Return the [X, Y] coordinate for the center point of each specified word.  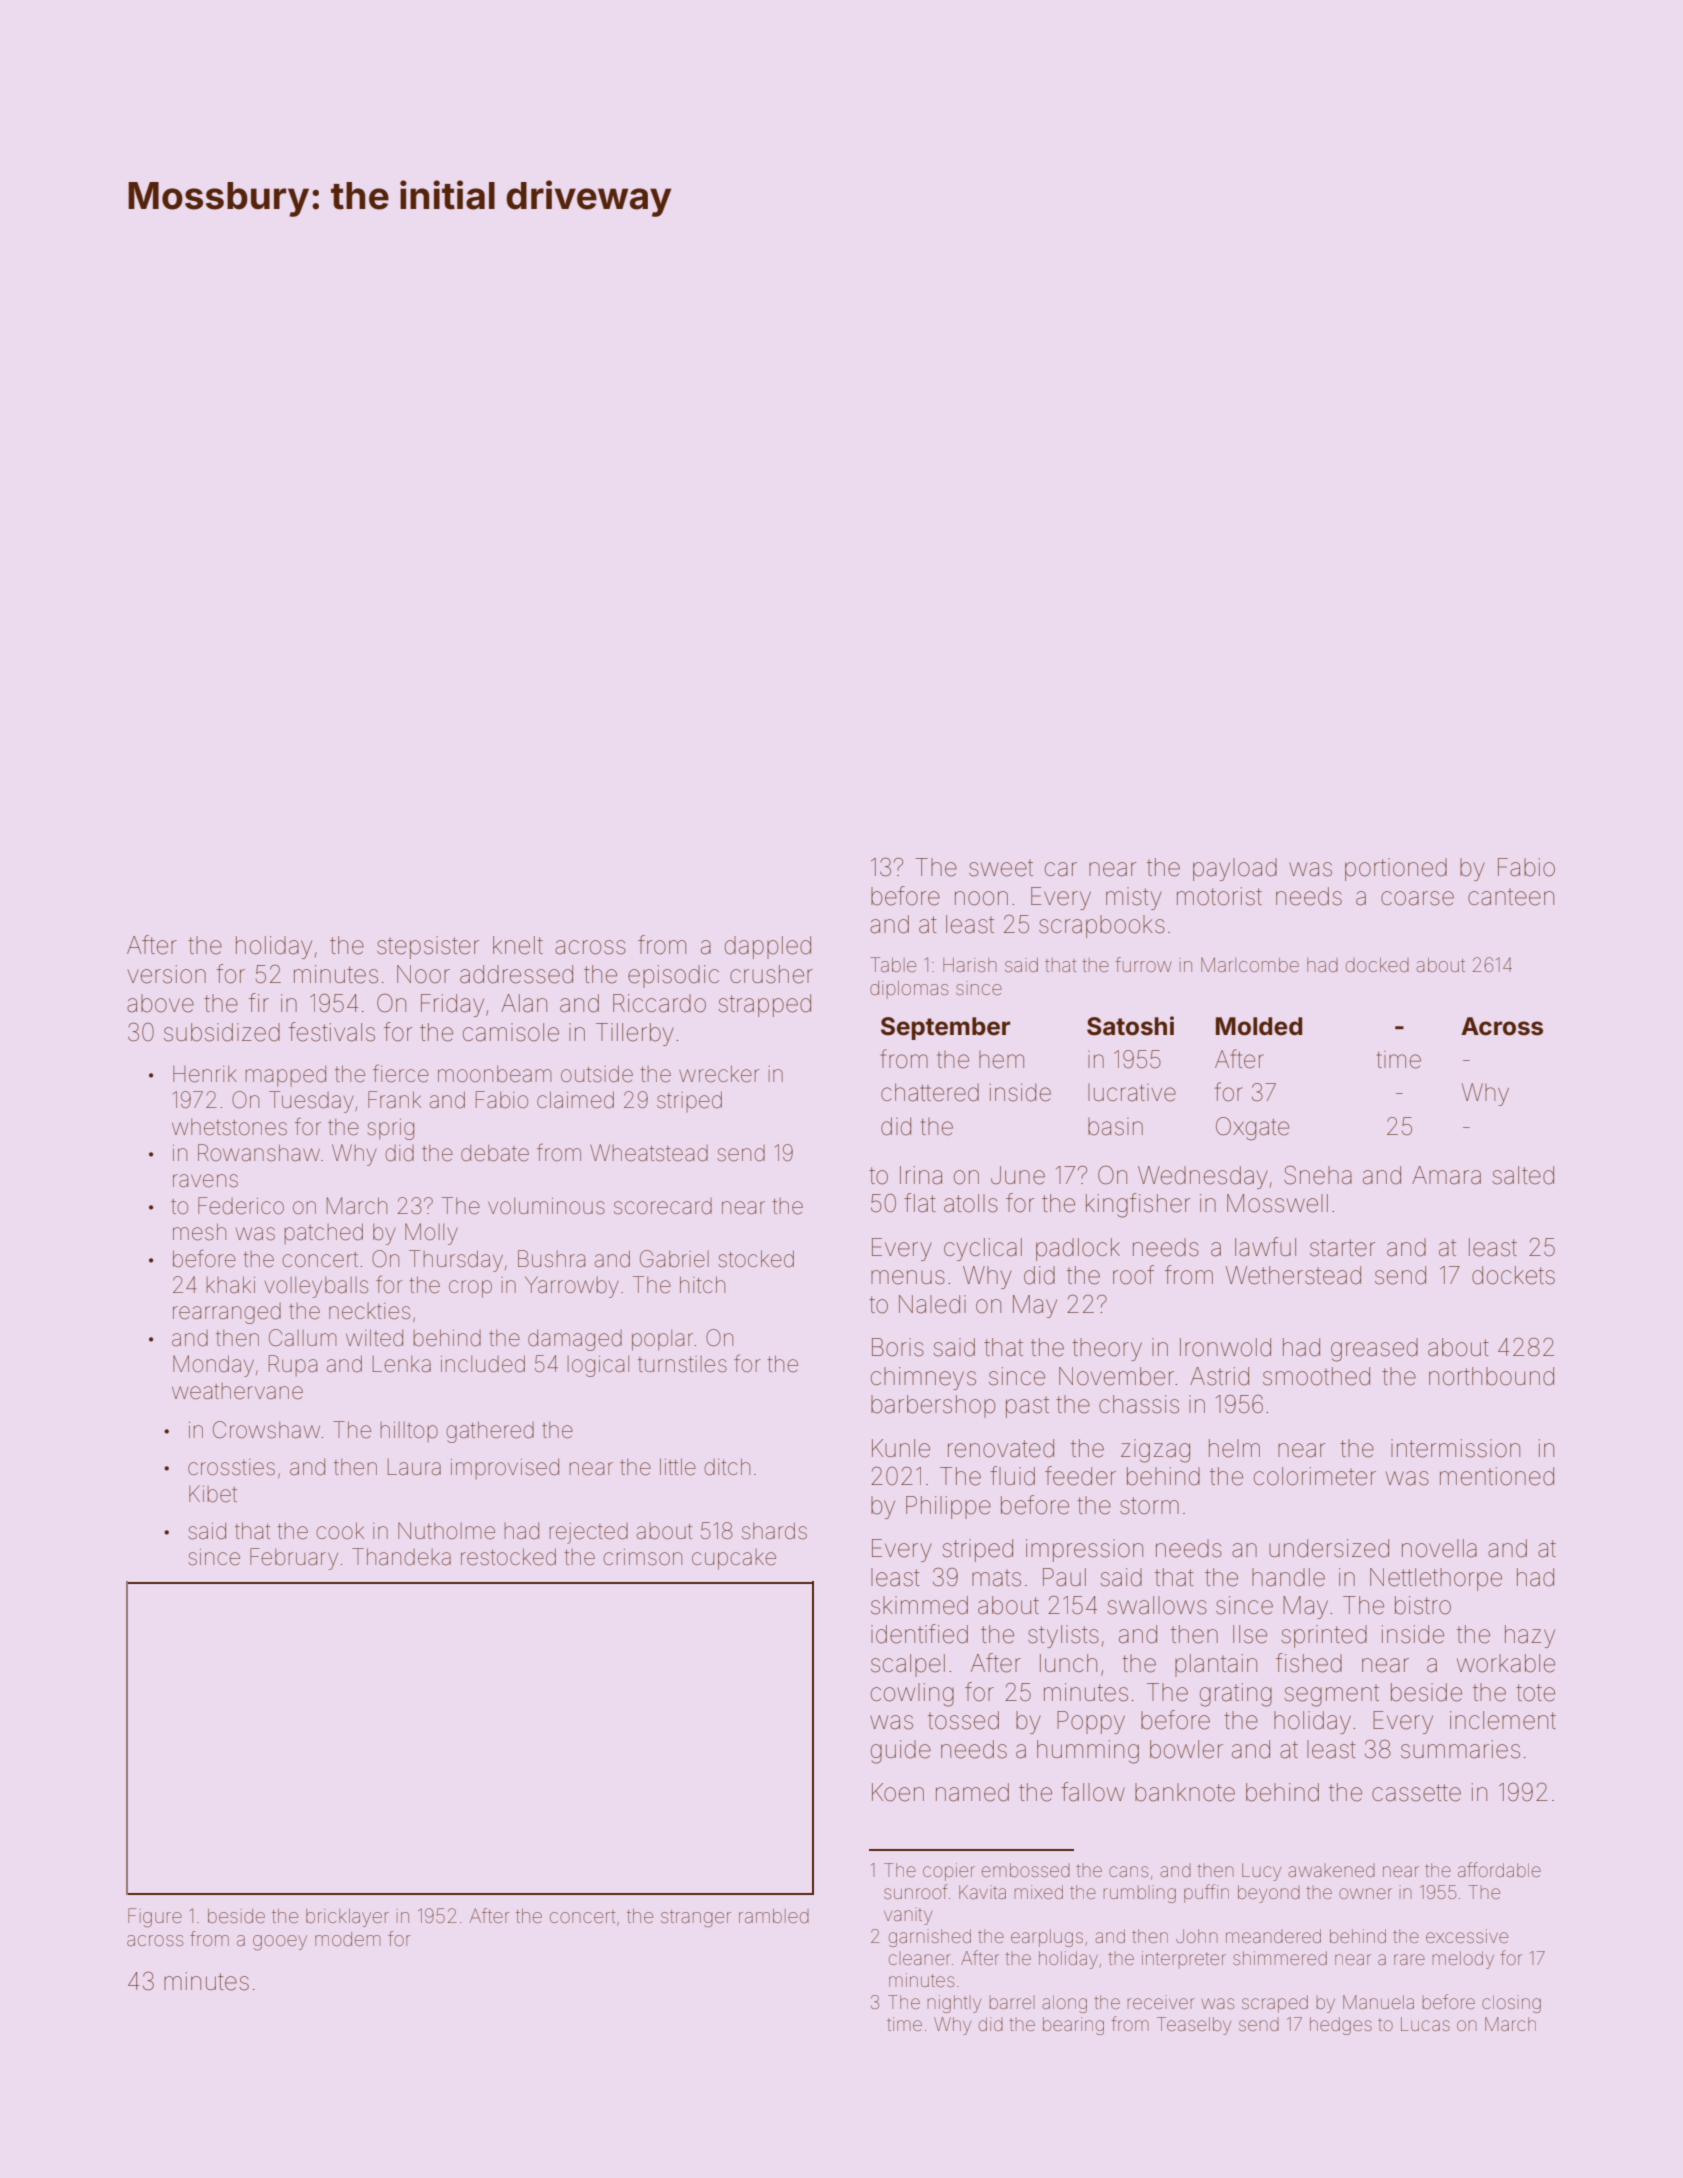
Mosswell [1277, 1203]
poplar [662, 1340]
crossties [231, 1467]
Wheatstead [649, 1153]
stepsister [428, 947]
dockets [1513, 1275]
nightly [954, 2004]
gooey [280, 1943]
